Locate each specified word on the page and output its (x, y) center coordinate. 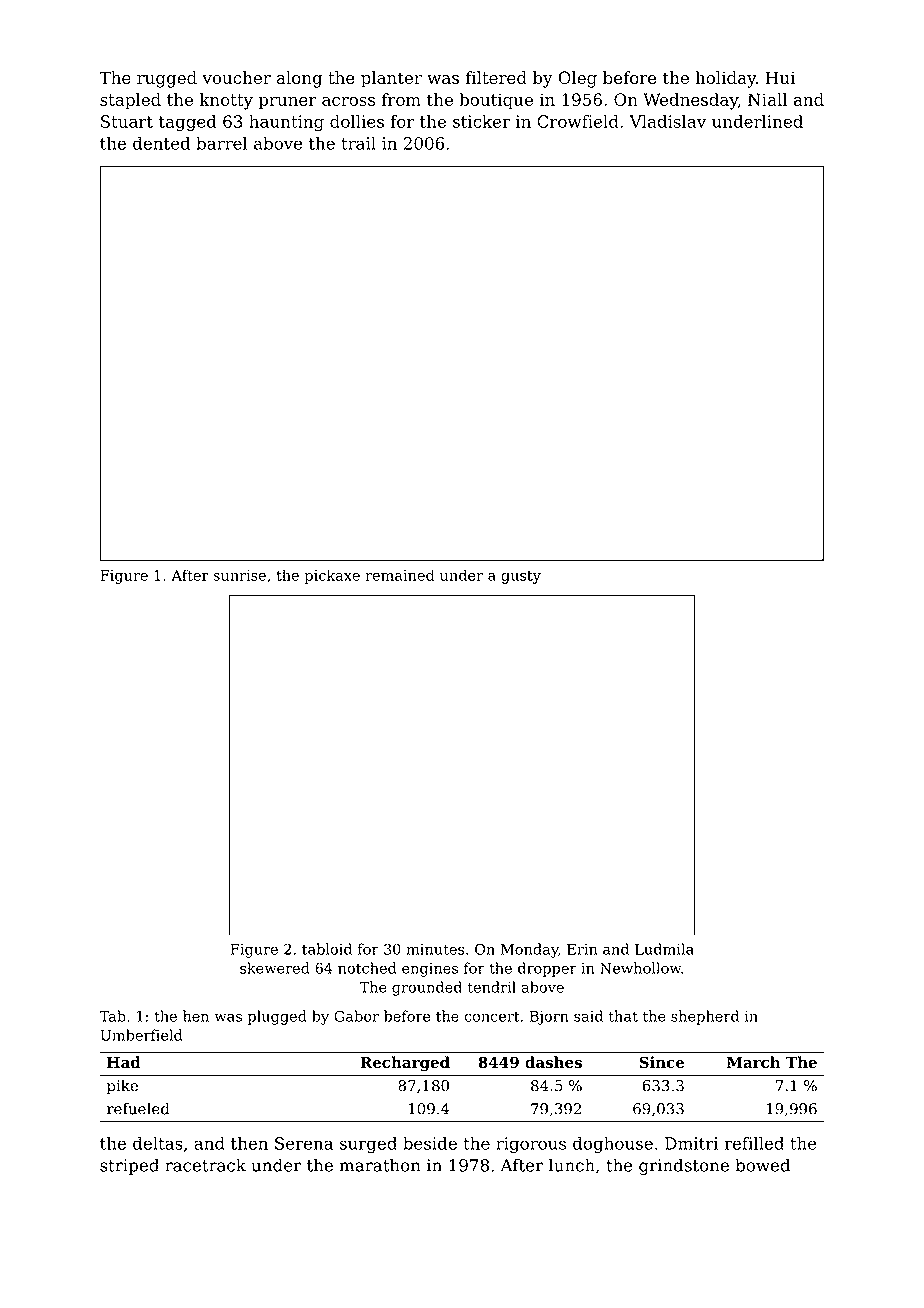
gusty (521, 577)
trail (358, 143)
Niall (767, 99)
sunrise (239, 575)
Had (124, 1062)
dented (161, 143)
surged (368, 1145)
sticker (481, 121)
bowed (762, 1165)
